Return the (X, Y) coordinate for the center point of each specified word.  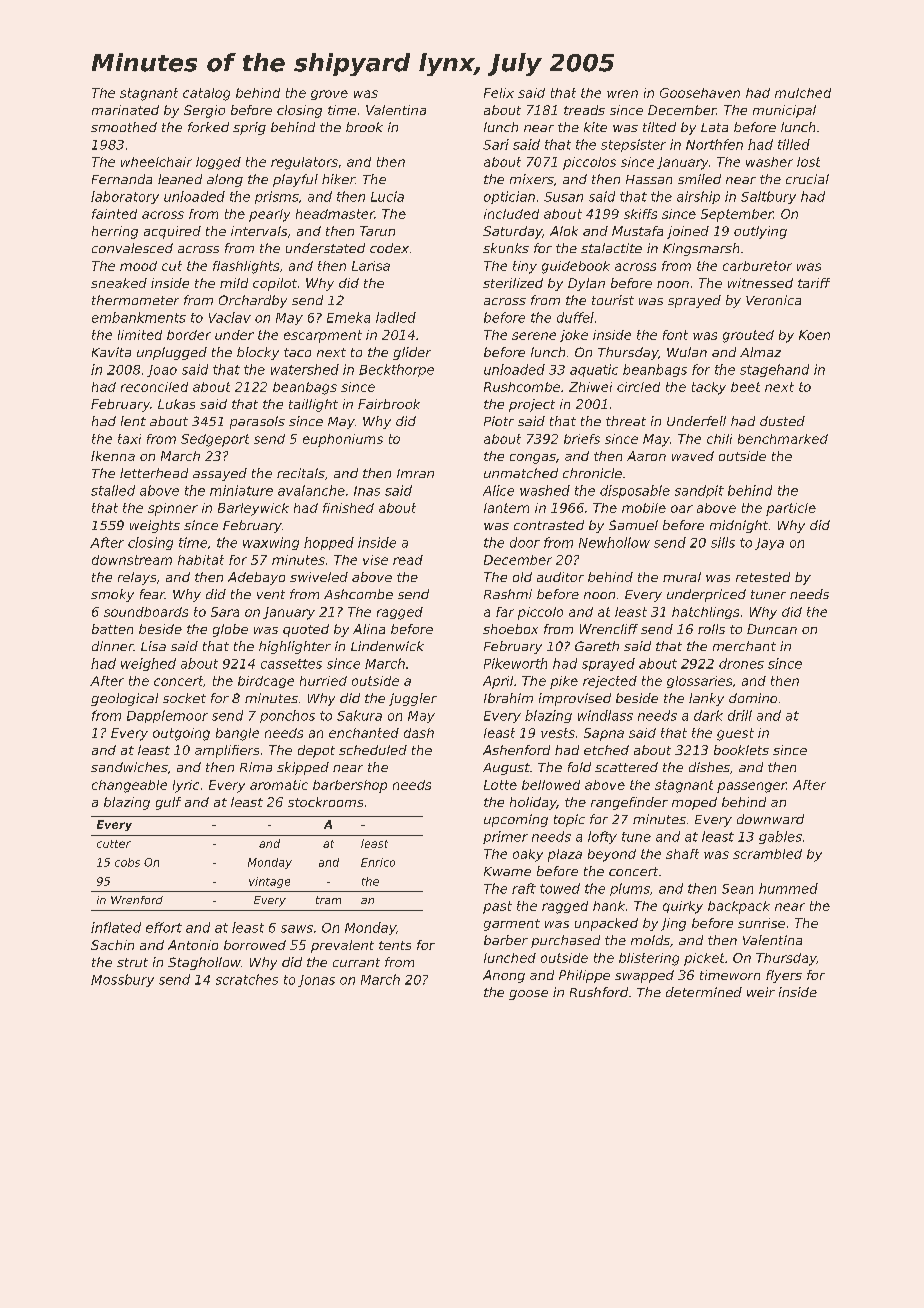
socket (184, 698)
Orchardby (253, 301)
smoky (112, 595)
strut (132, 962)
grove (329, 95)
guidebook (576, 267)
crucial (807, 179)
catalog (206, 94)
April (498, 682)
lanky (706, 699)
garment (512, 925)
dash (419, 733)
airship (698, 197)
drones (741, 663)
